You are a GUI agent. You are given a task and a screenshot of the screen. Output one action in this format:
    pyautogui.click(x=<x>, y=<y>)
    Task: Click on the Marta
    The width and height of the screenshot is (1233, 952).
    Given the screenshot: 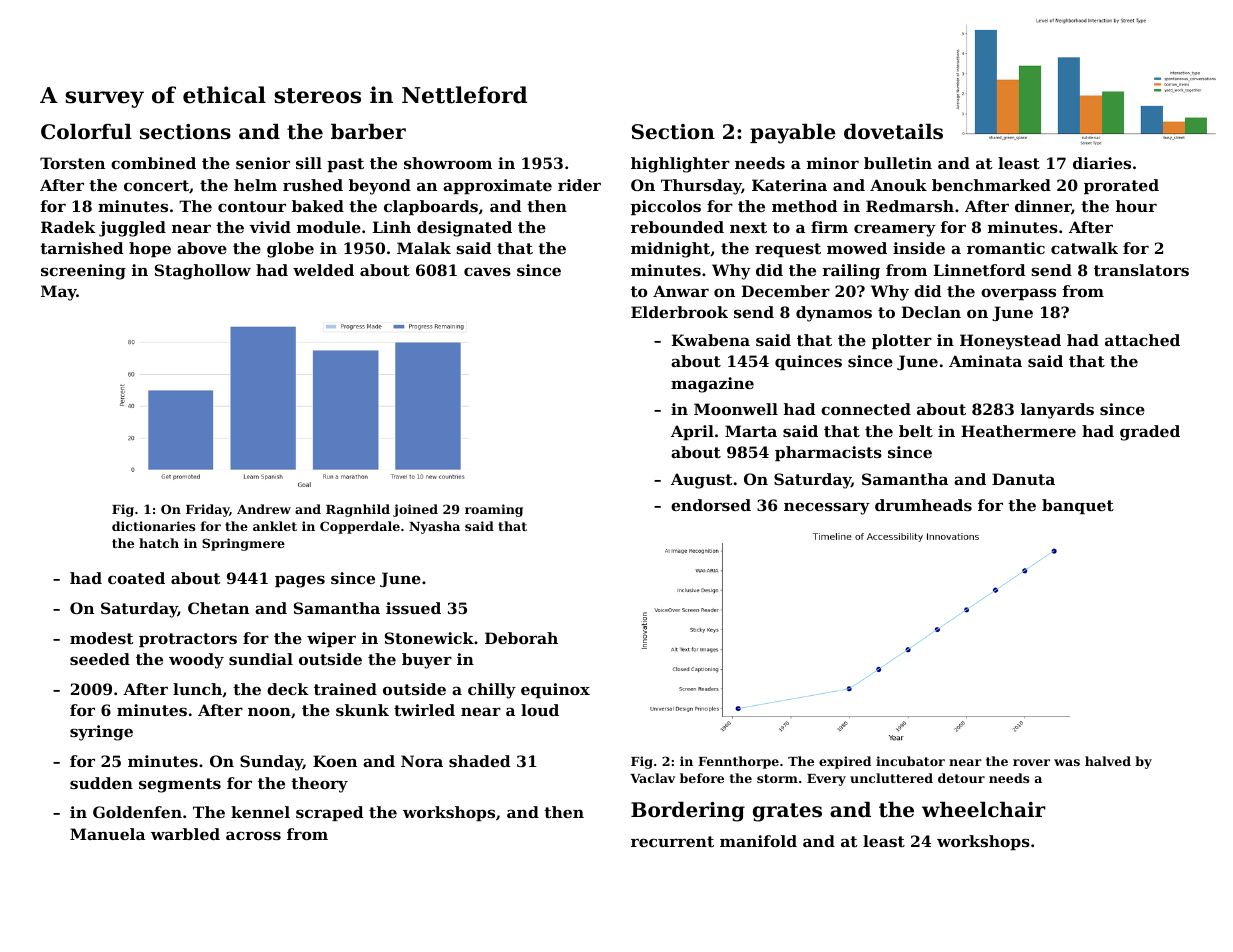 What is the action you would take?
    pyautogui.click(x=751, y=431)
